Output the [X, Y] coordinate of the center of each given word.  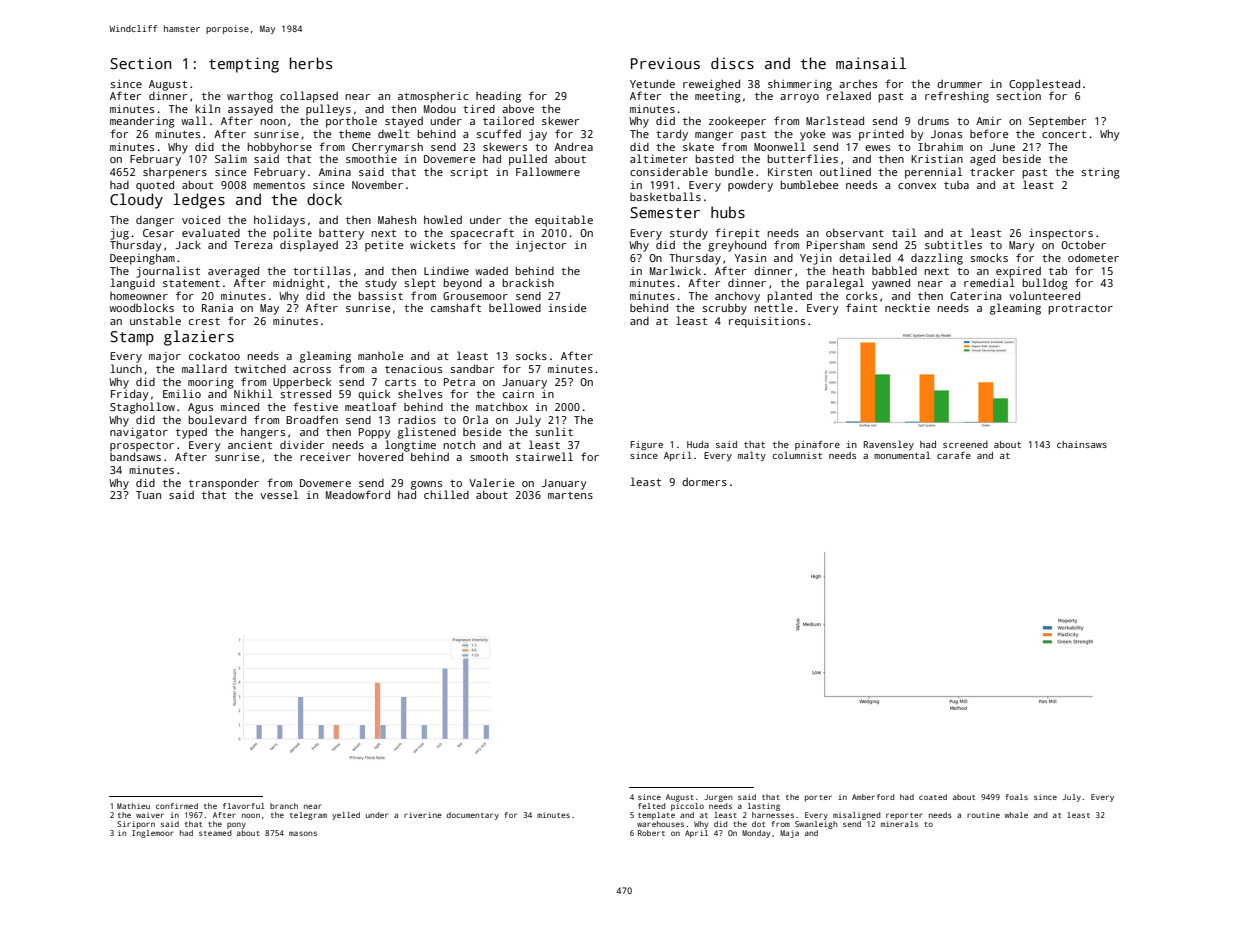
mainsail [871, 63]
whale [1016, 815]
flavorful [244, 806]
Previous [665, 63]
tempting [244, 65]
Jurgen [718, 798]
